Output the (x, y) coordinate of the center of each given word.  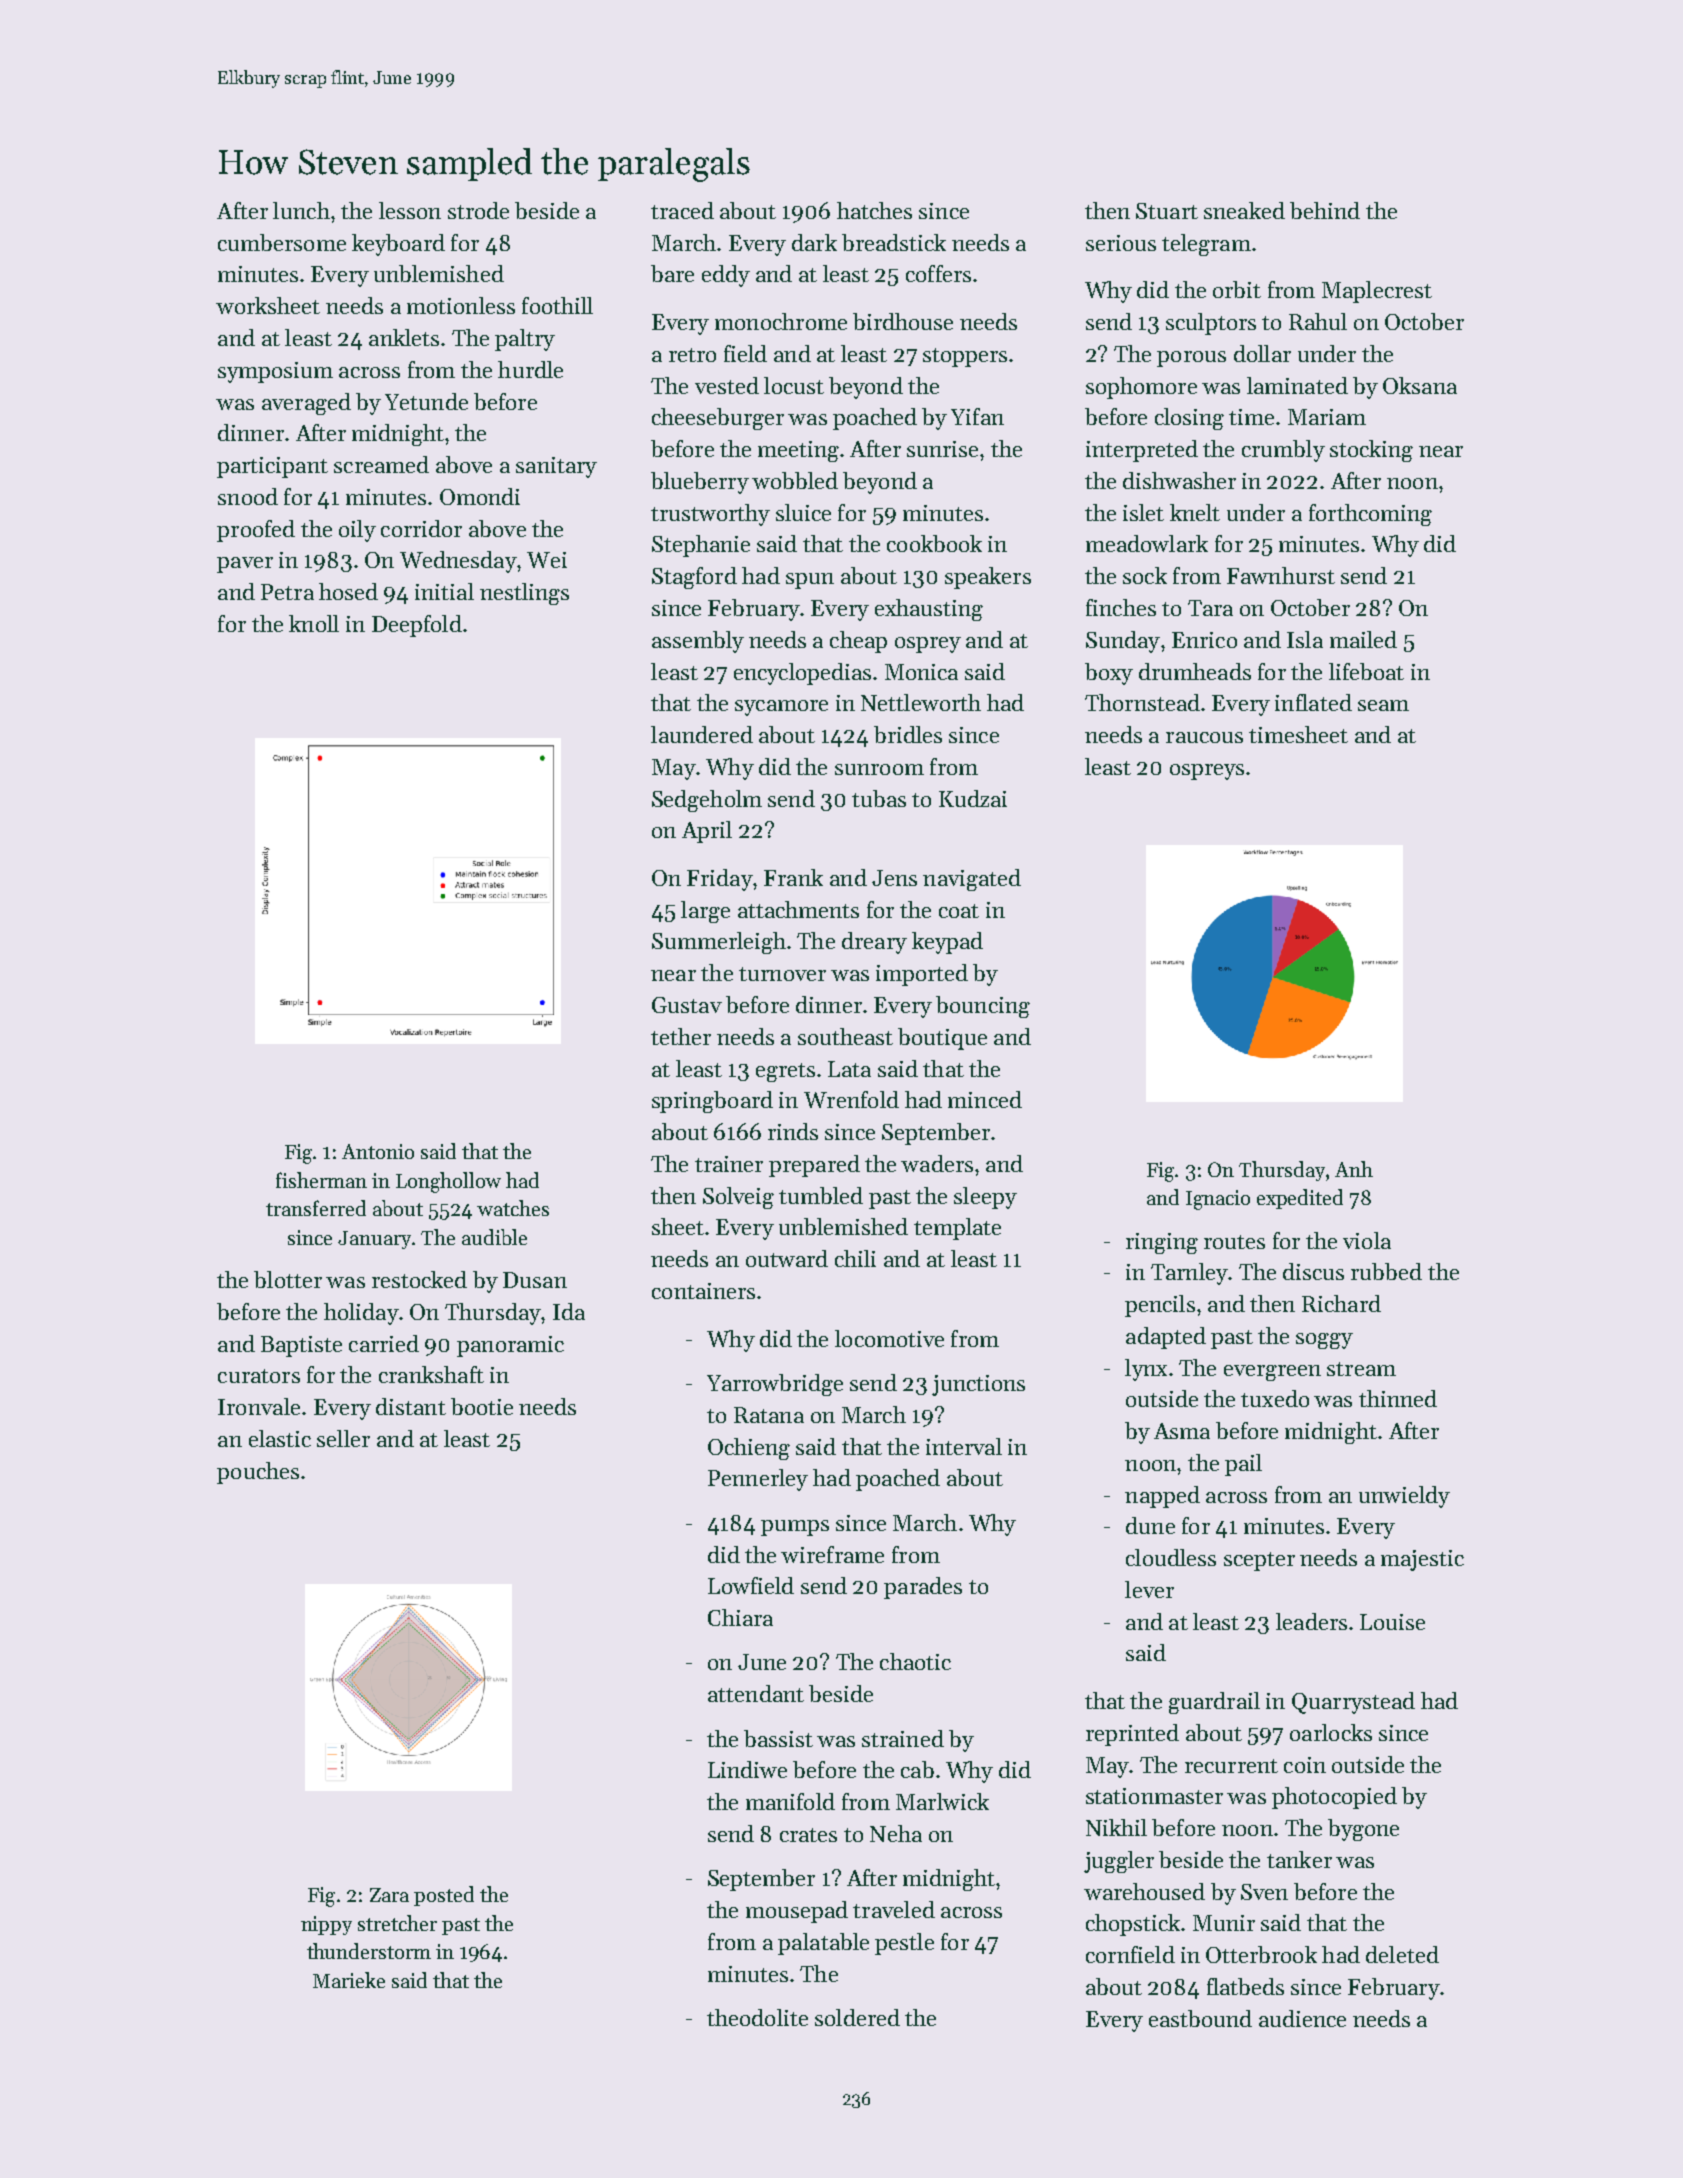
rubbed (1386, 1271)
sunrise (942, 449)
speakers (988, 578)
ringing (1162, 1243)
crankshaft (431, 1374)
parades (923, 1588)
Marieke (349, 1980)
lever (1149, 1589)
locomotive (889, 1338)
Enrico (1204, 640)
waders (937, 1163)
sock (1145, 575)
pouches (258, 1473)
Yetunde (426, 401)
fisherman (321, 1180)
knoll (314, 623)
